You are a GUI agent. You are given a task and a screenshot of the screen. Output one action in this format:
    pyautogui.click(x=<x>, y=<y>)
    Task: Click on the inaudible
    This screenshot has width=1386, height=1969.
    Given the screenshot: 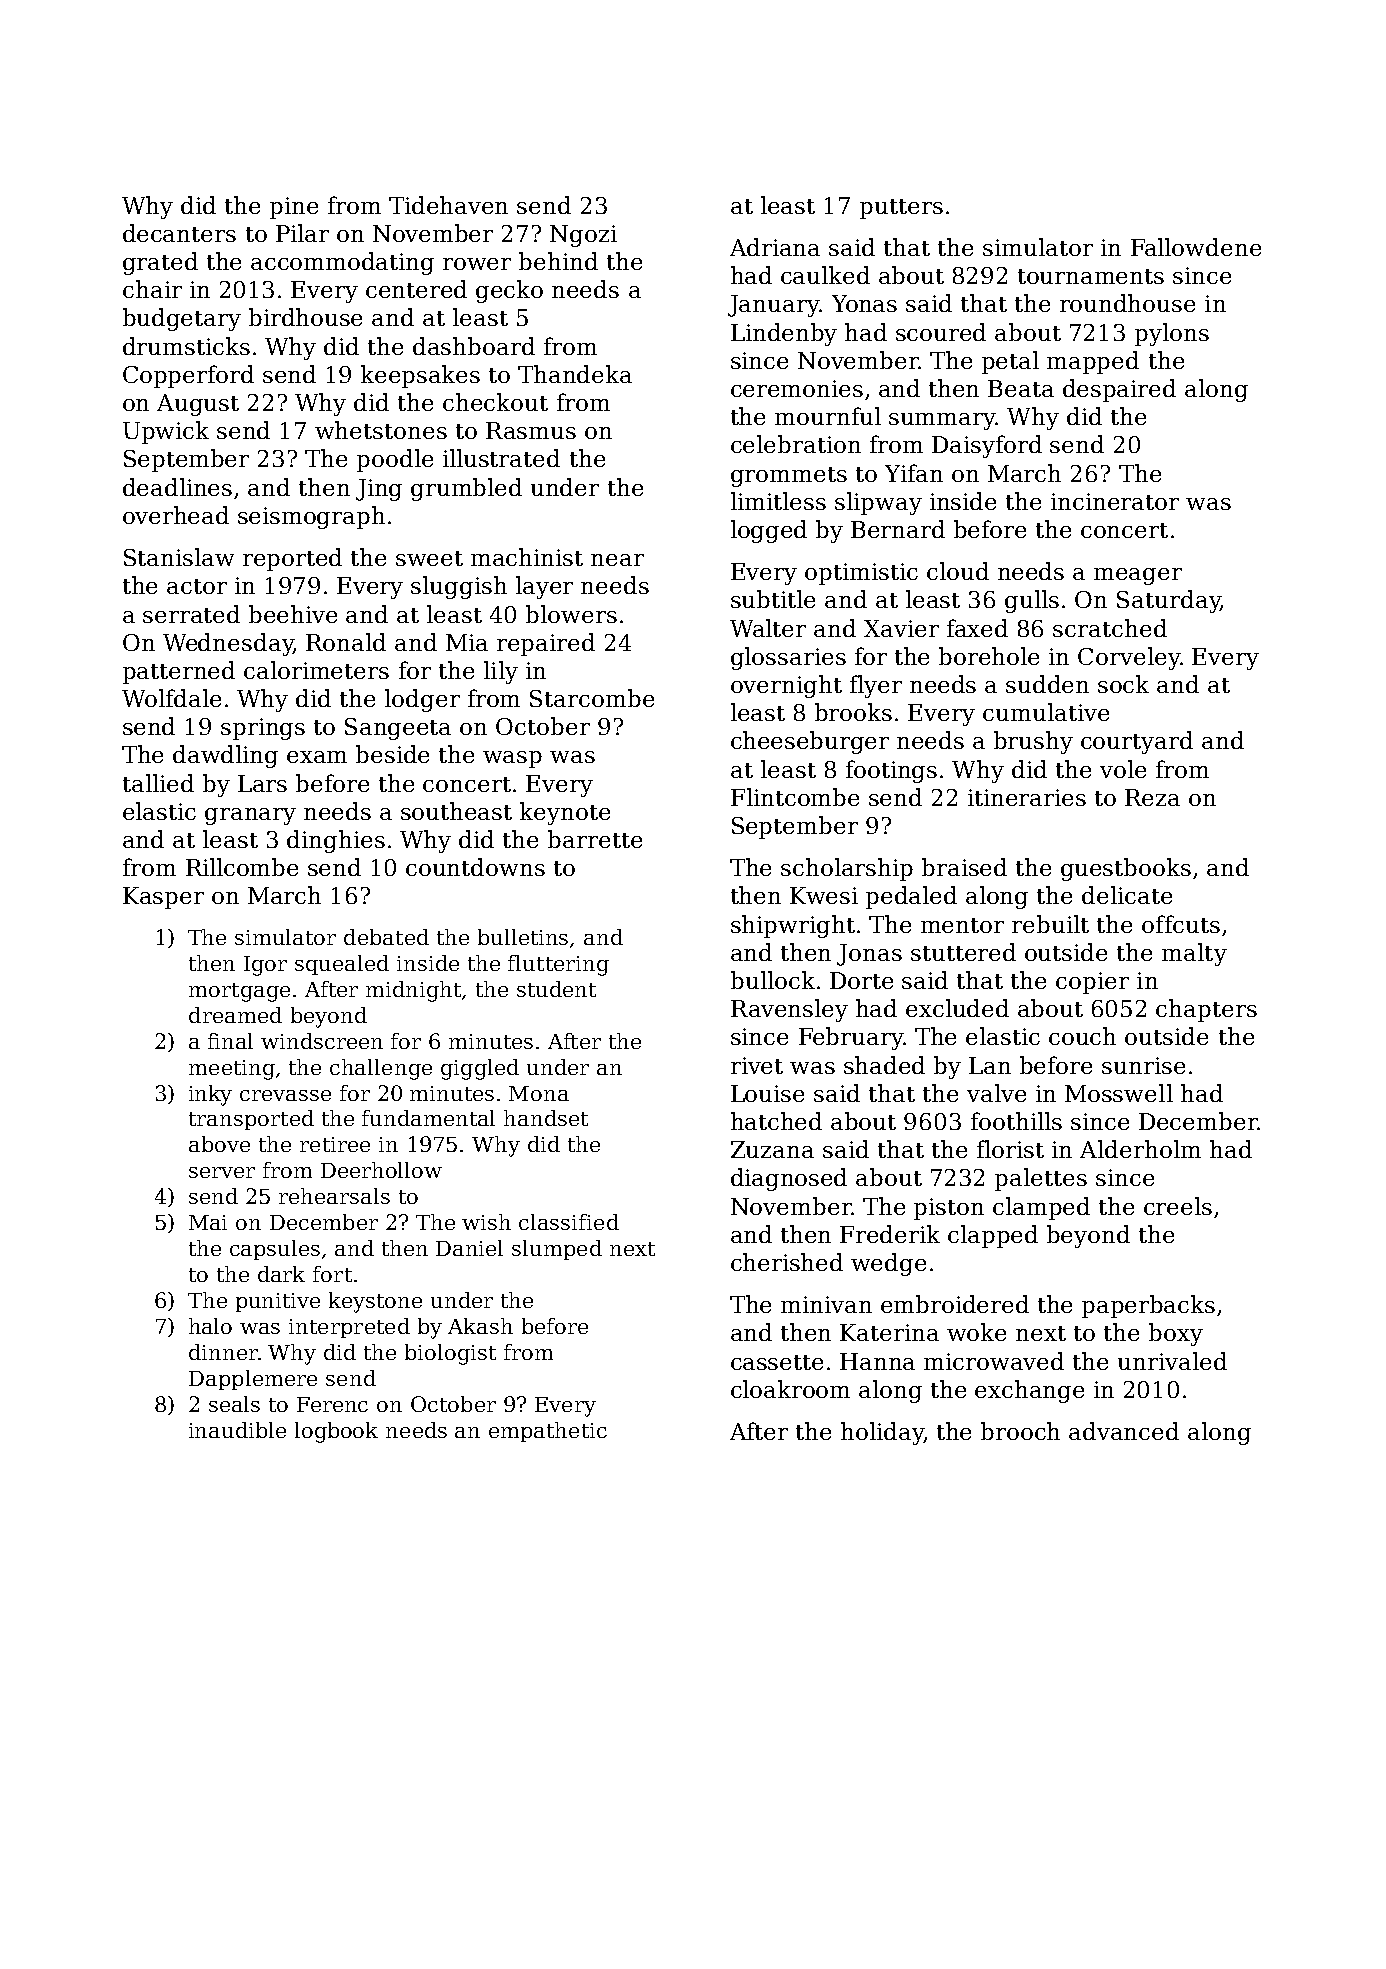 What is the action you would take?
    pyautogui.click(x=237, y=1430)
